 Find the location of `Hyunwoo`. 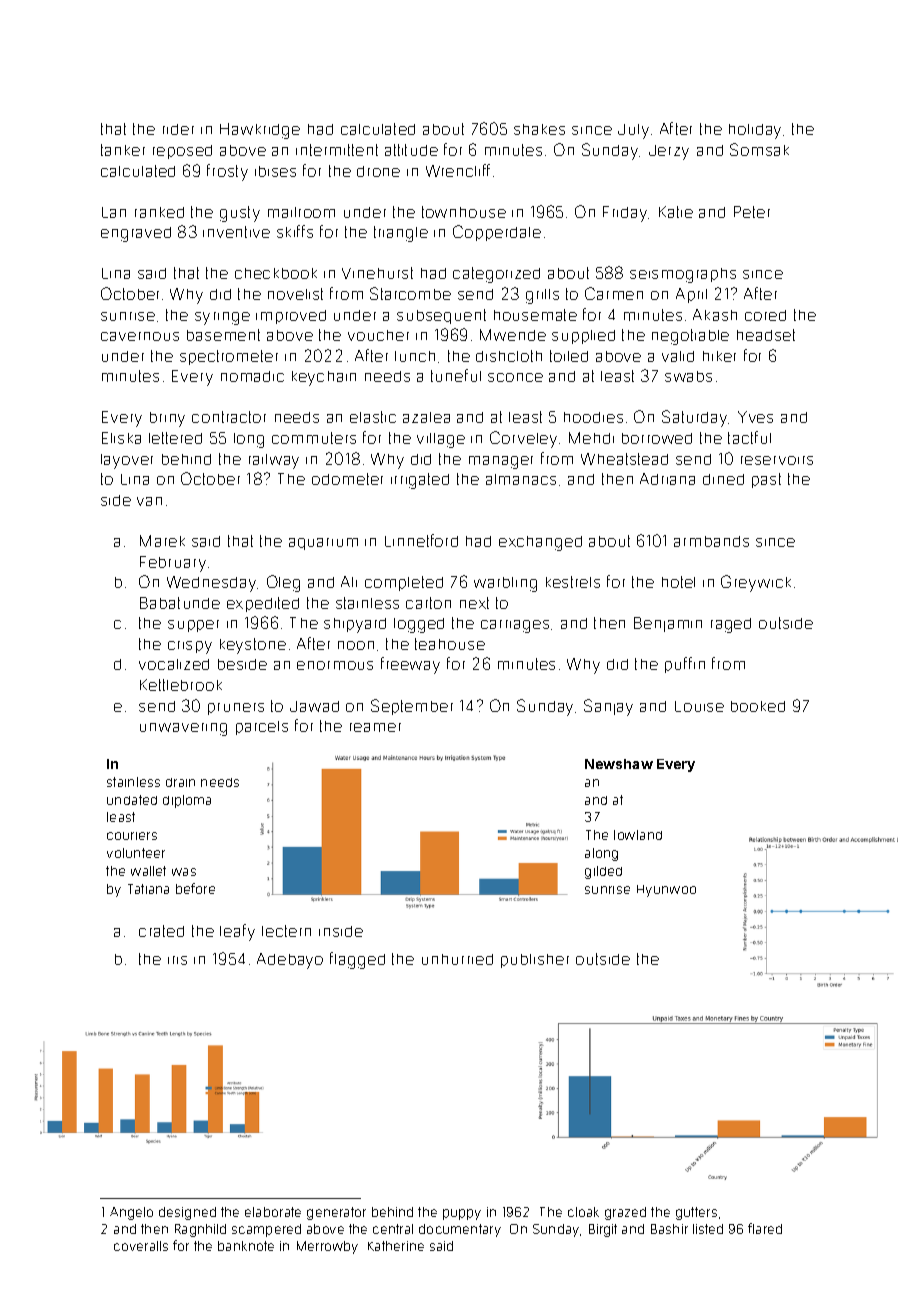

Hyunwoo is located at coordinates (666, 891).
